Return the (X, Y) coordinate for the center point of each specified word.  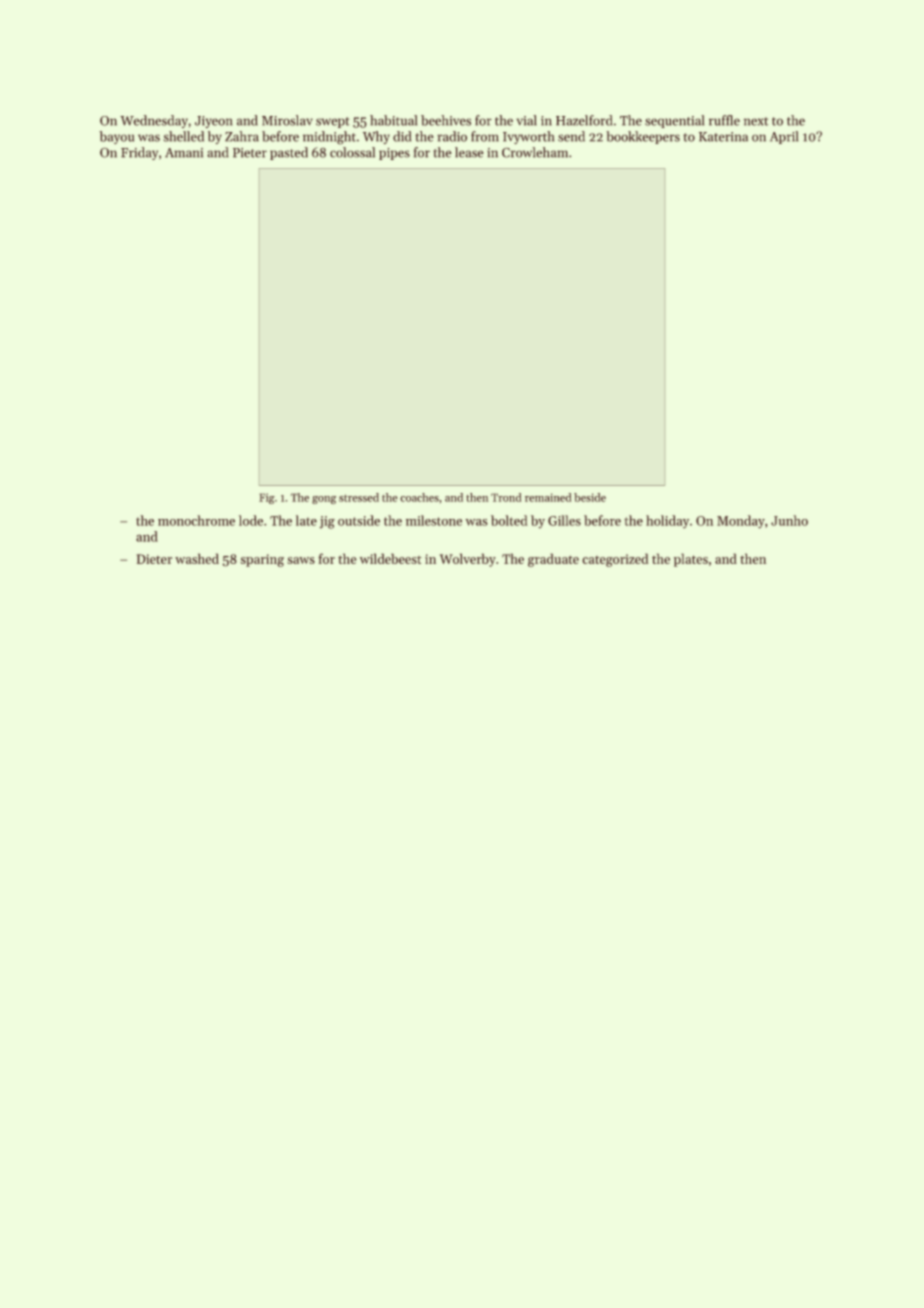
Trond (506, 497)
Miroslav (287, 120)
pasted (289, 153)
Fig (267, 498)
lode (251, 520)
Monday (741, 521)
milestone (434, 520)
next (756, 121)
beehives (446, 120)
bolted (509, 520)
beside (590, 497)
